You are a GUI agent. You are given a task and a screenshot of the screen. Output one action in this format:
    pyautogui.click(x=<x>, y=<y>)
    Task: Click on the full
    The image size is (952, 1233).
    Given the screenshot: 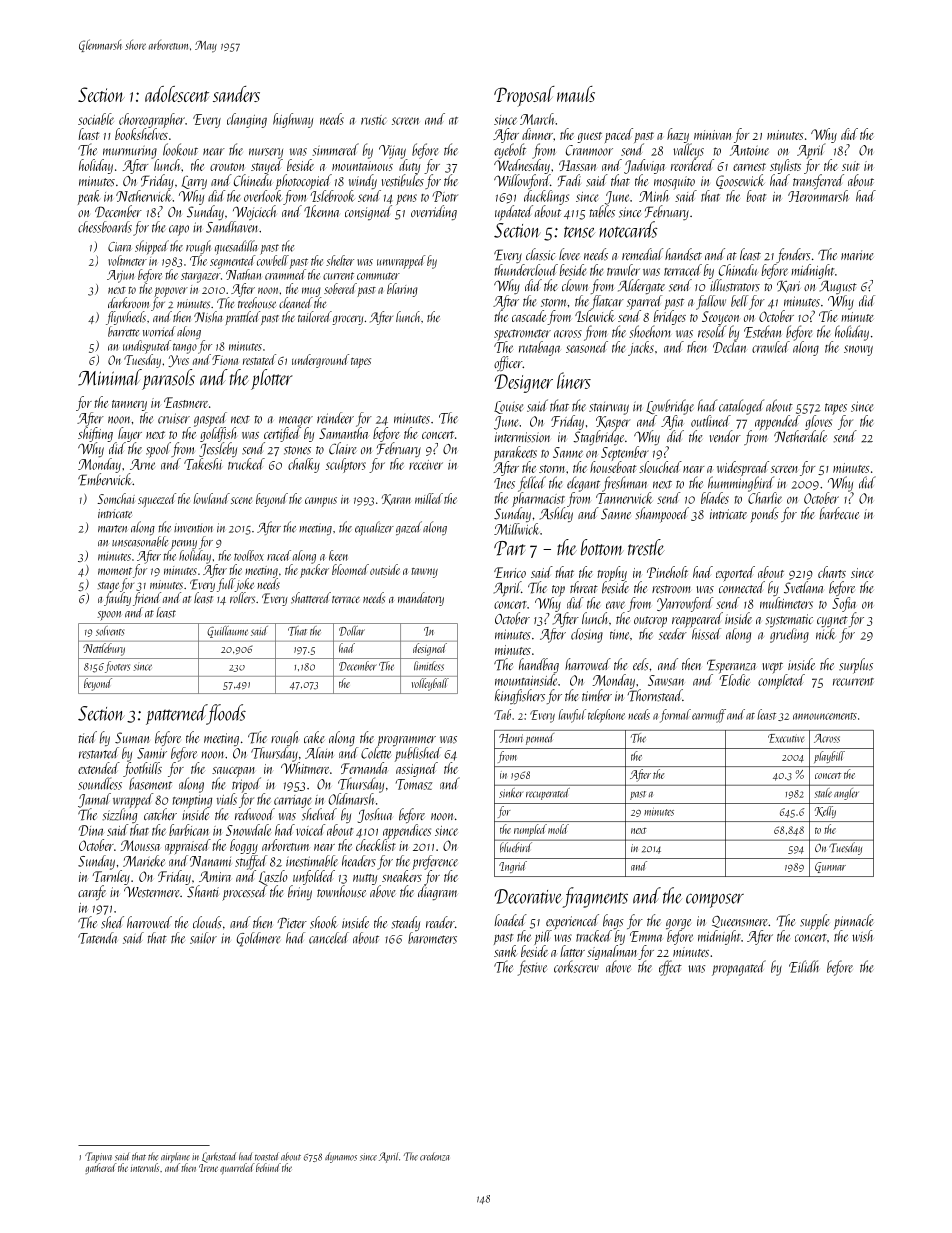 What is the action you would take?
    pyautogui.click(x=226, y=585)
